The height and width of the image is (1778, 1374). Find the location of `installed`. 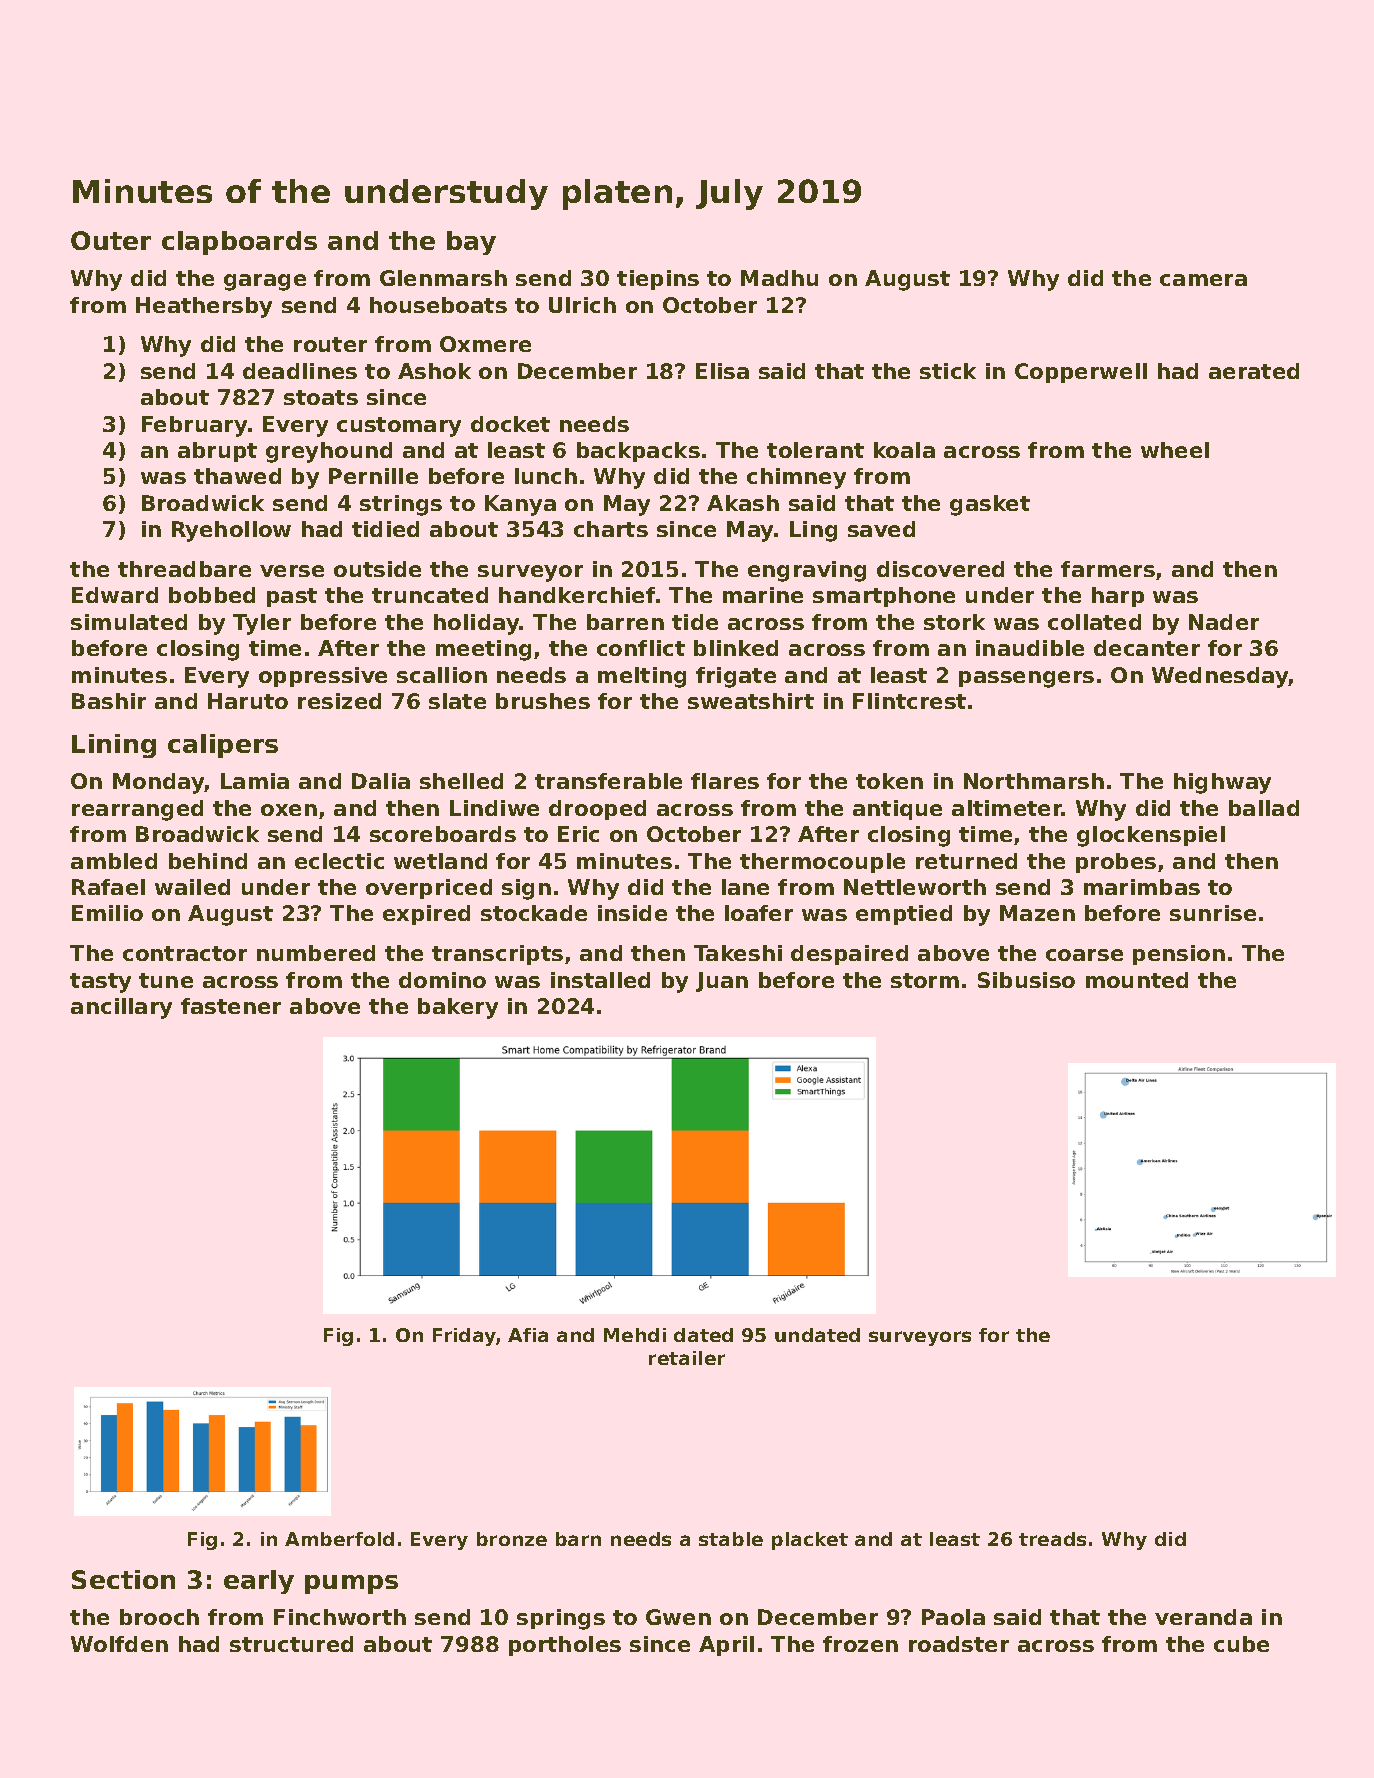

installed is located at coordinates (600, 980).
